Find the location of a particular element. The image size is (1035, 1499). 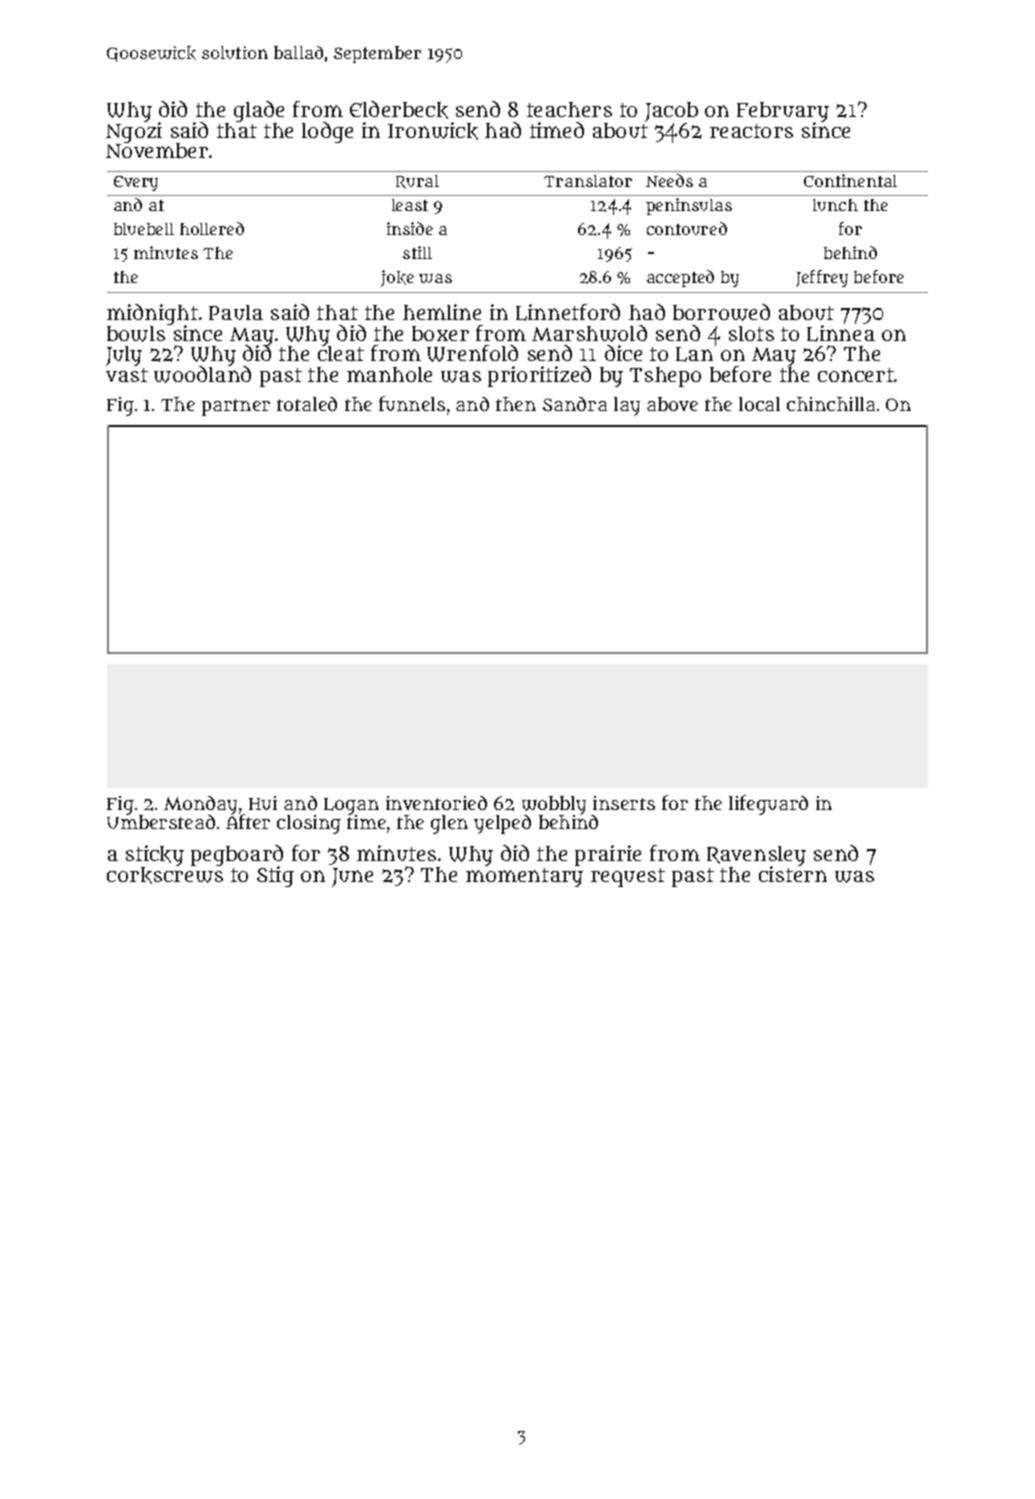

Translator is located at coordinates (588, 181).
